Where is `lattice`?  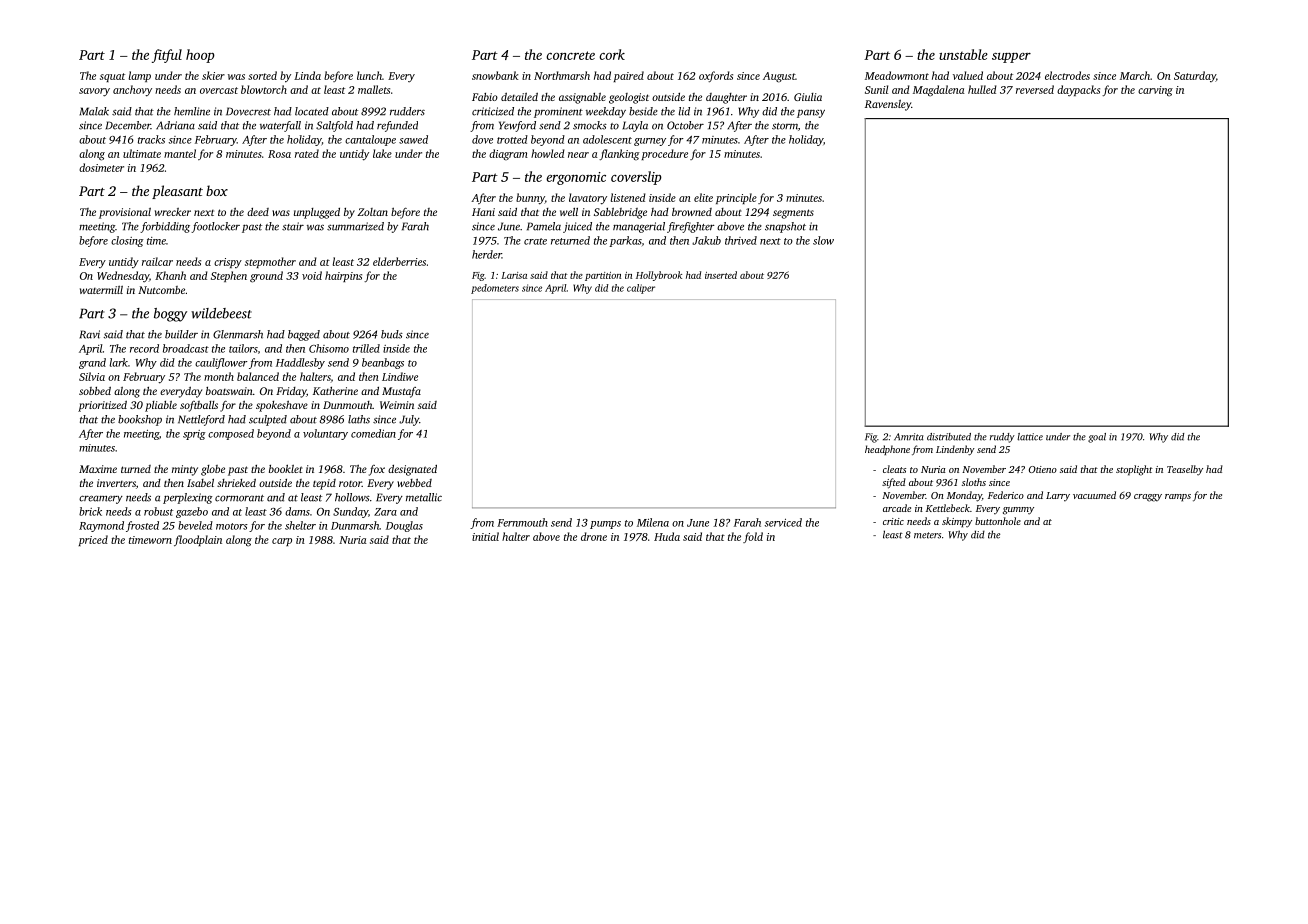
lattice is located at coordinates (1030, 437).
